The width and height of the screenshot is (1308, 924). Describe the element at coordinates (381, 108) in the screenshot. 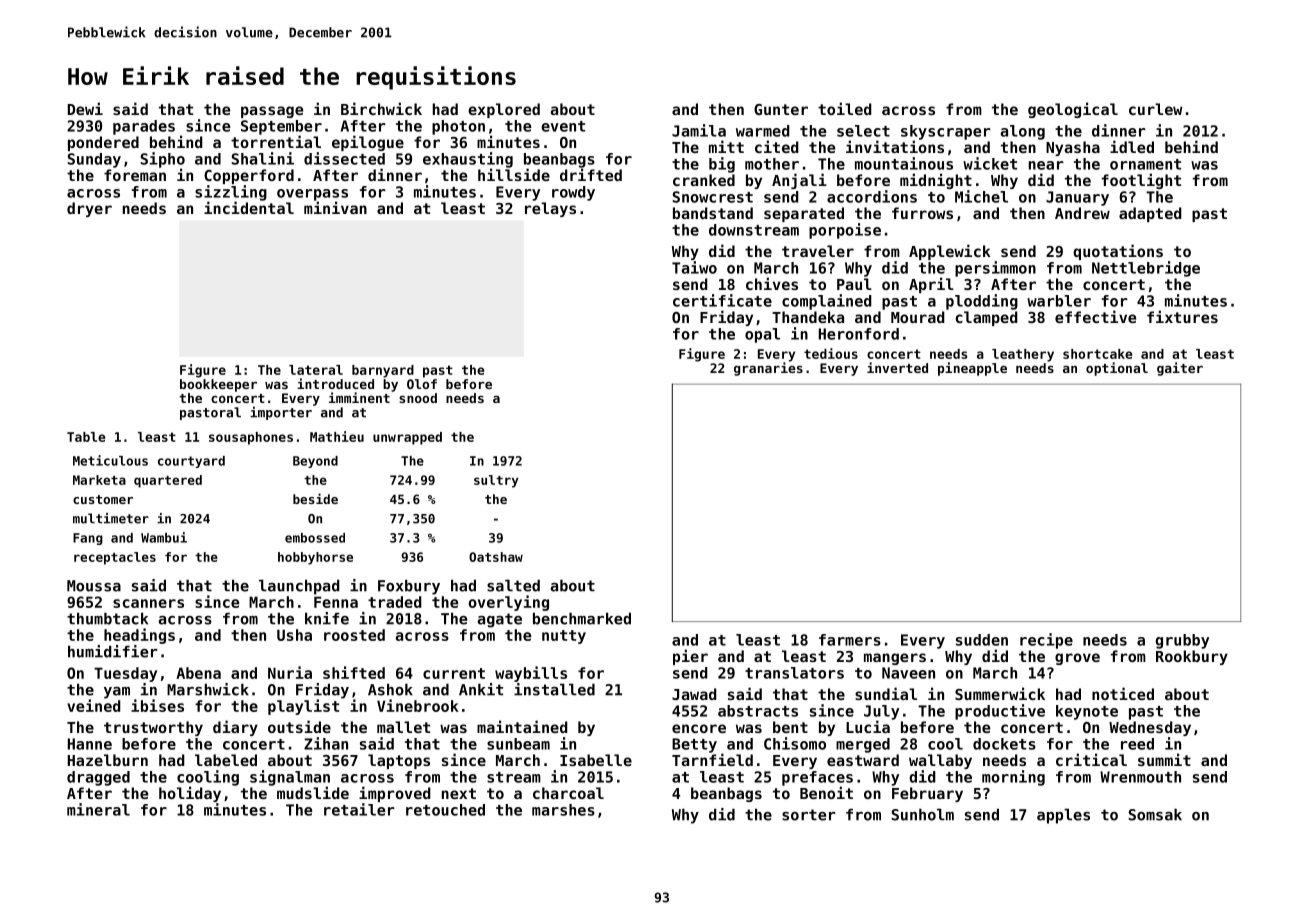

I see `Birchwick` at that location.
